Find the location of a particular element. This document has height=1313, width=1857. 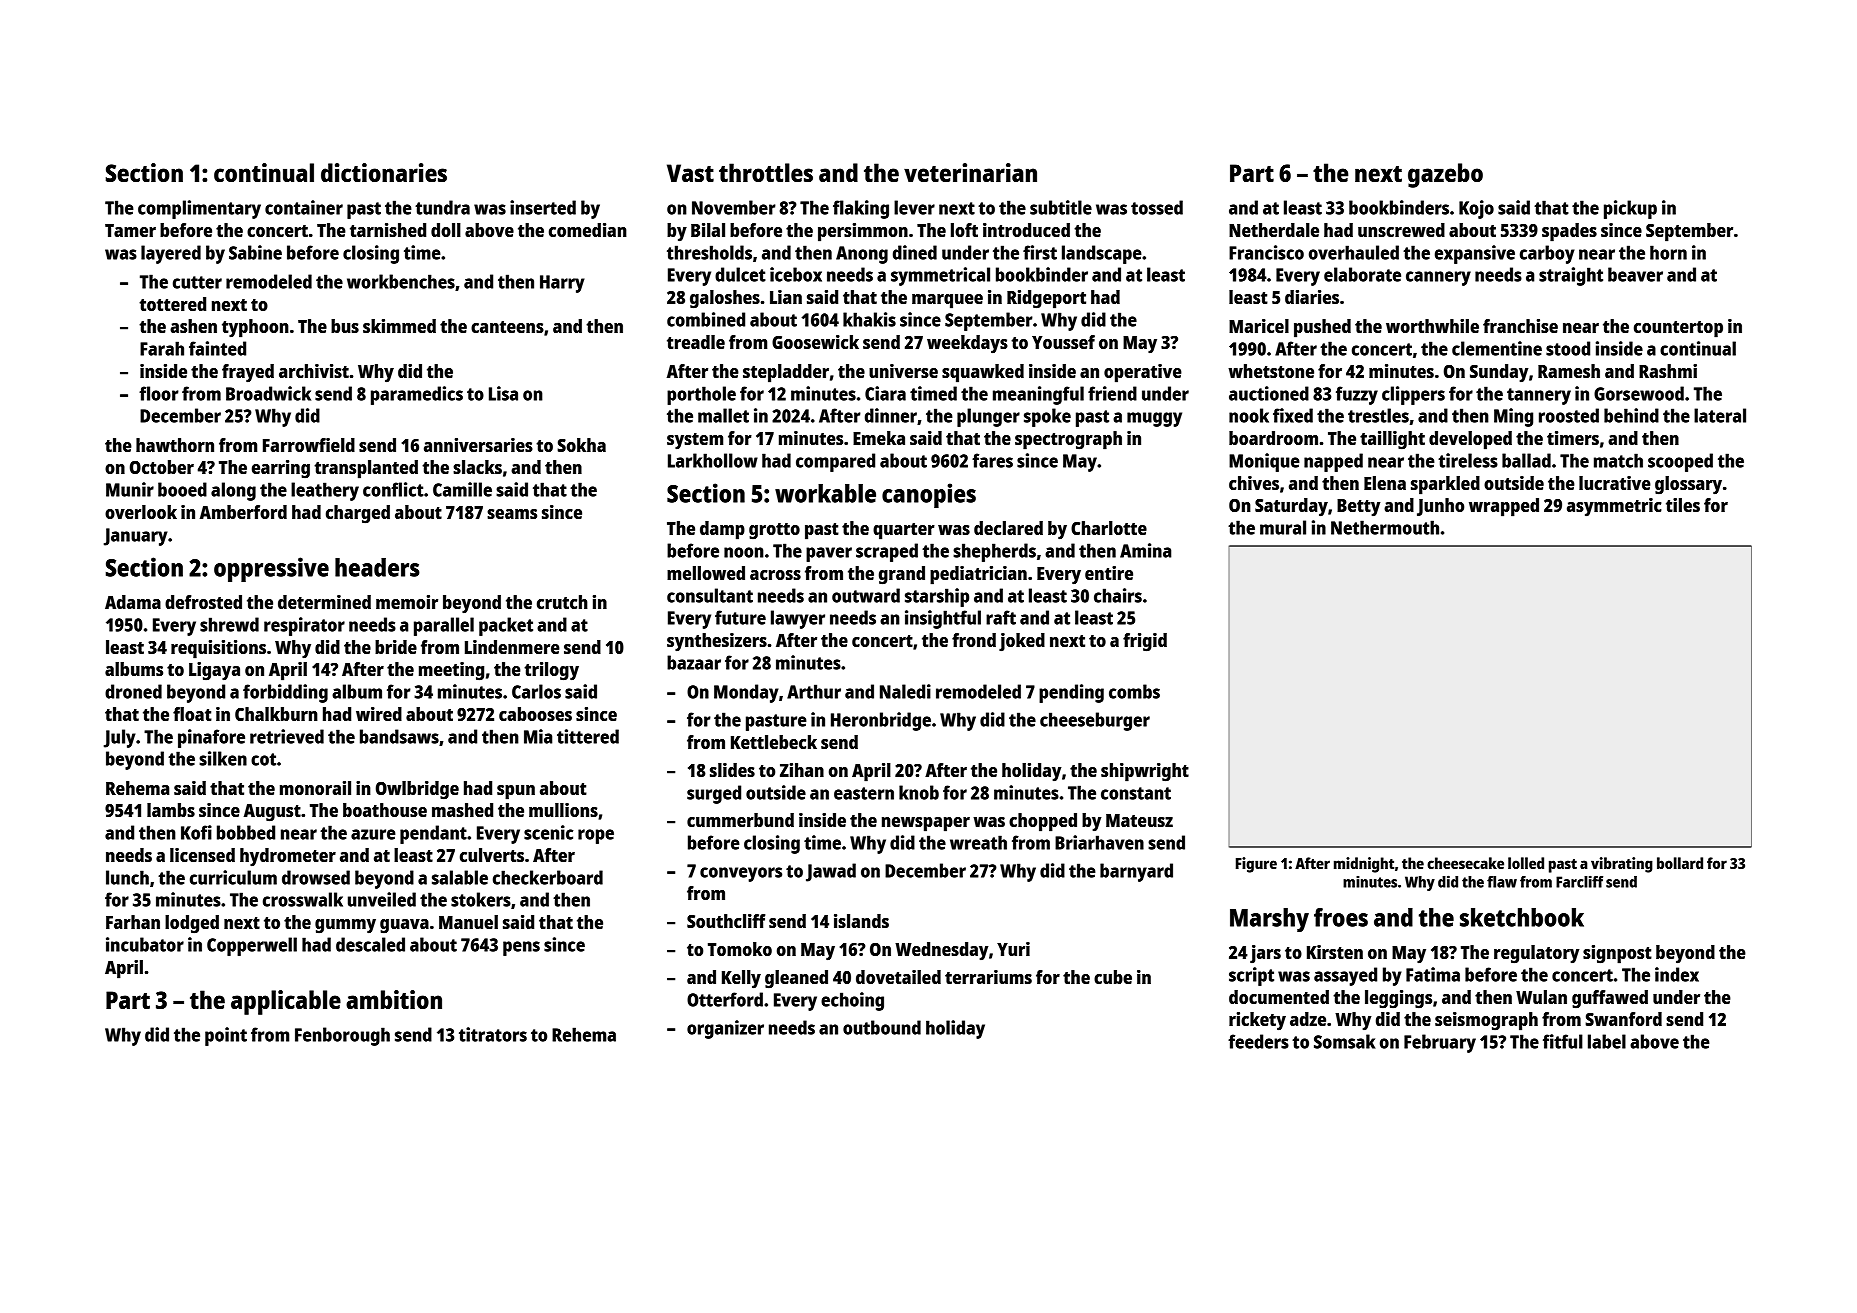

forbidding is located at coordinates (285, 693).
